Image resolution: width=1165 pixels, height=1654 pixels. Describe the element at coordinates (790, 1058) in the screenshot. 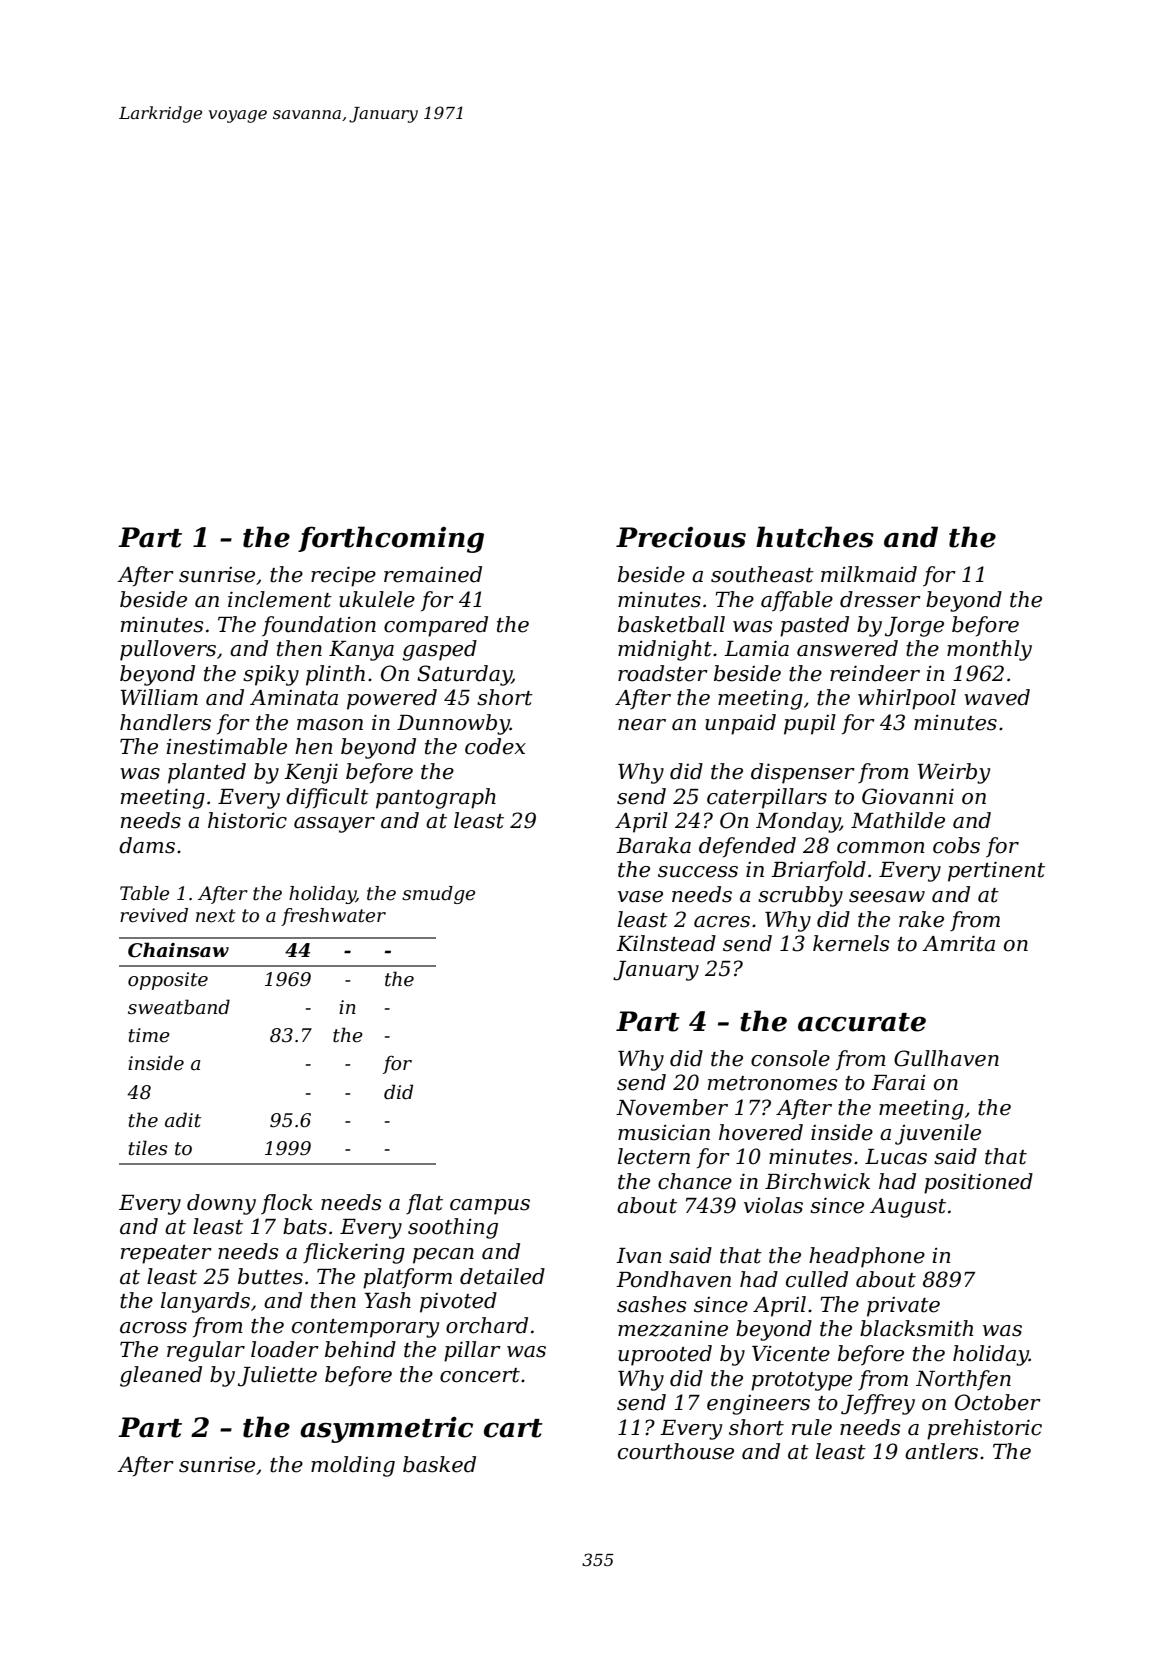

I see `console` at that location.
